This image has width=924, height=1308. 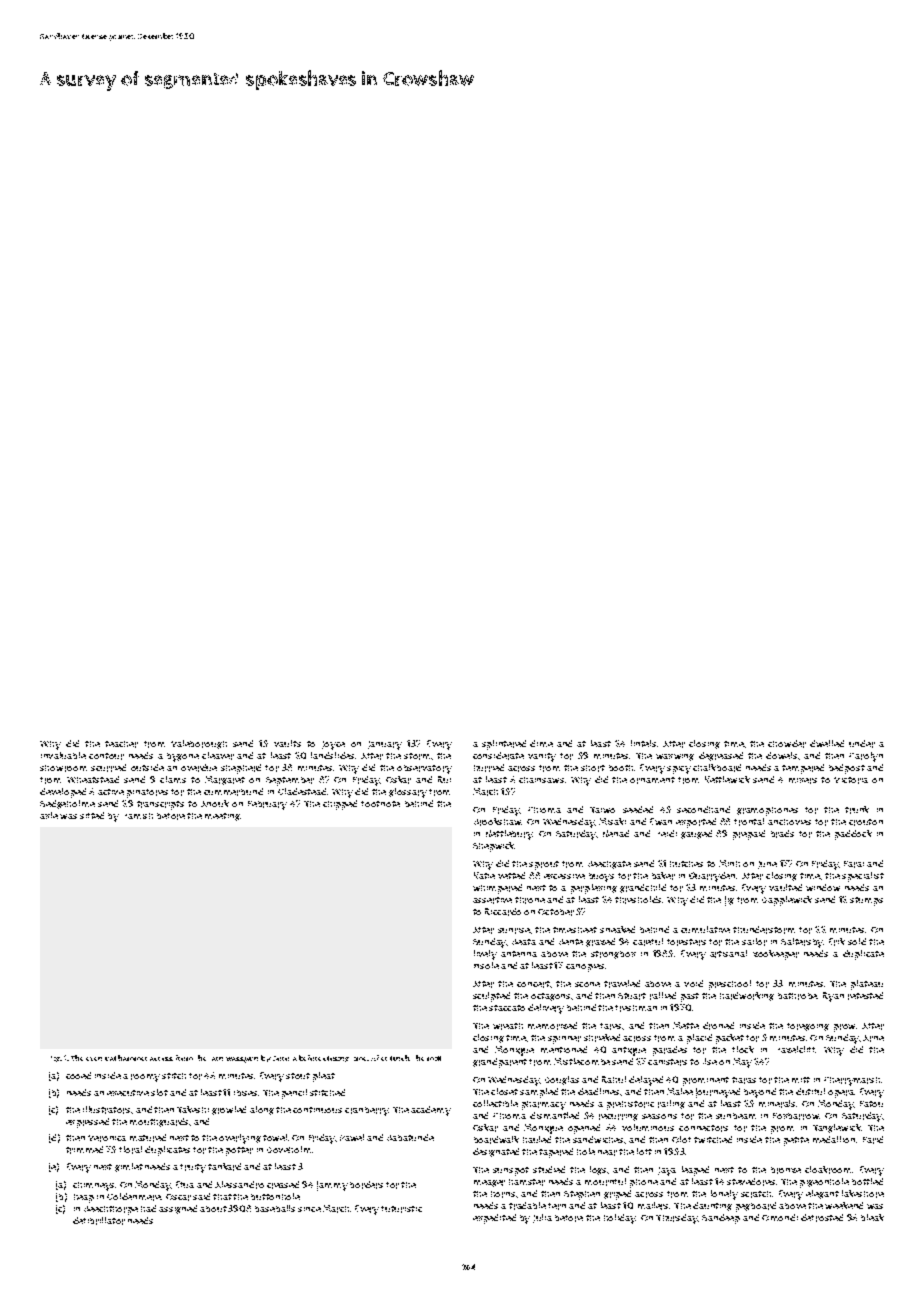 I want to click on January, so click(x=385, y=745).
